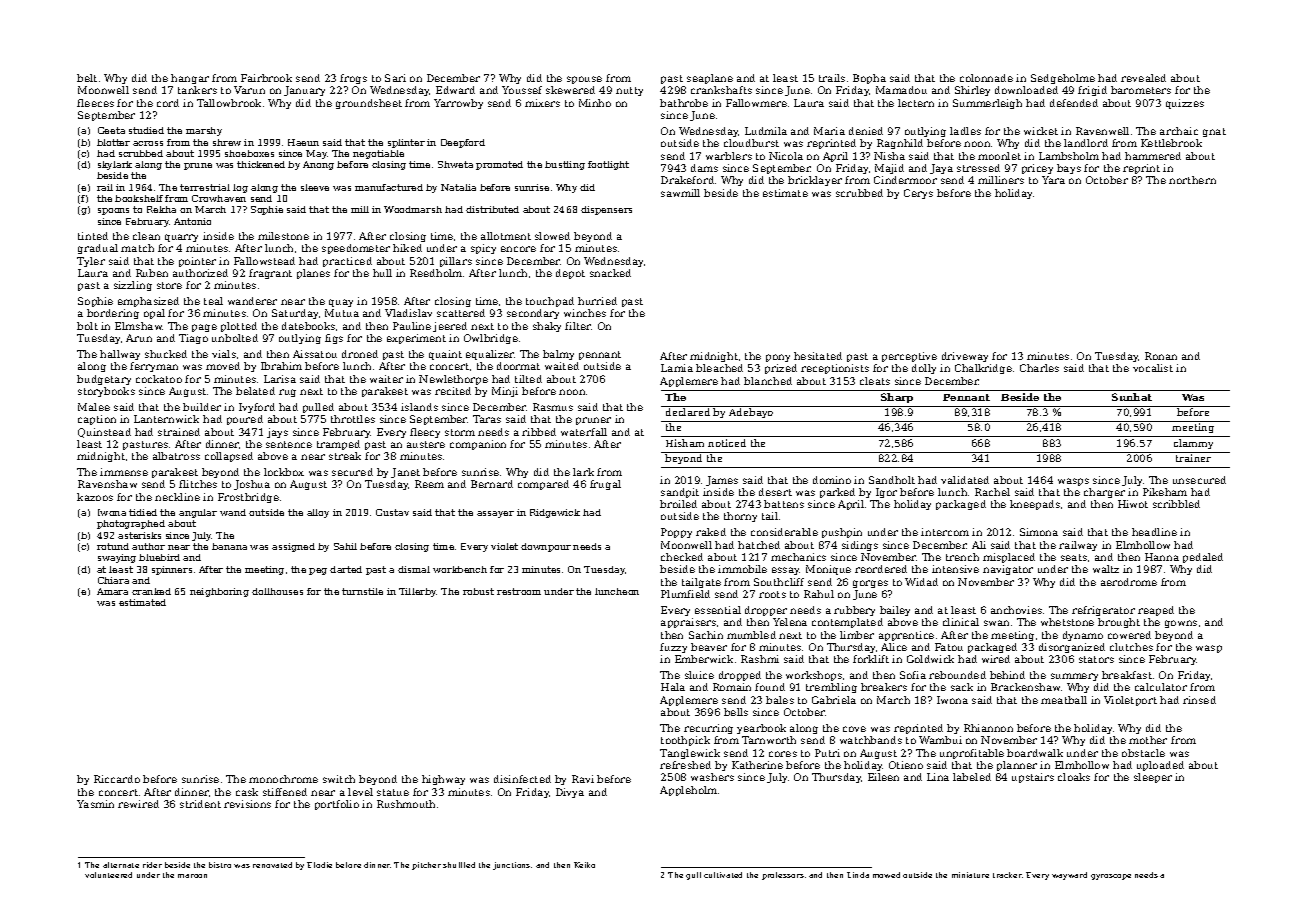 This screenshot has height=924, width=1308. Describe the element at coordinates (1074, 557) in the screenshot. I see `seats` at that location.
